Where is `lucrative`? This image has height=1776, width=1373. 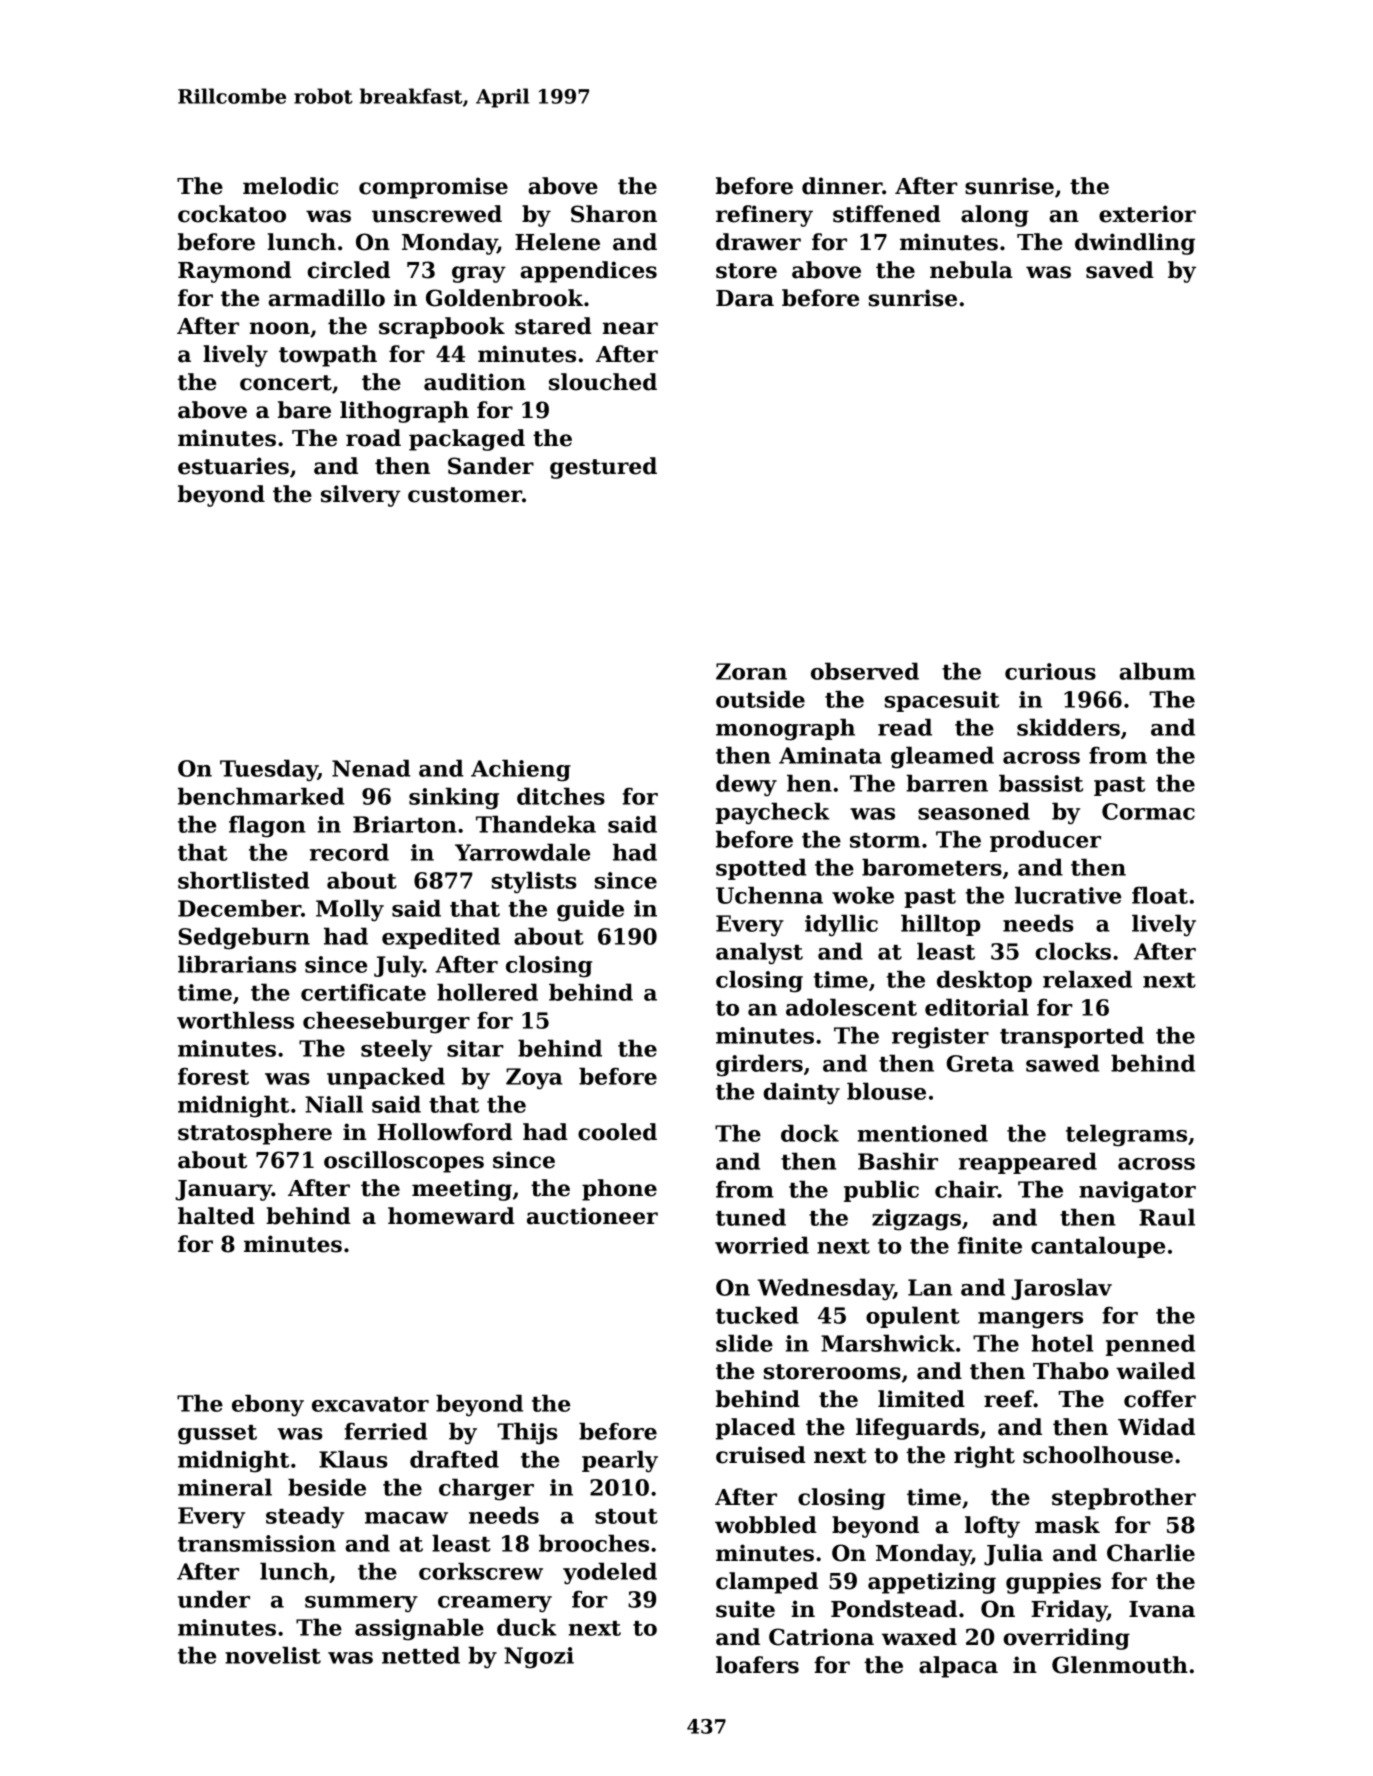 lucrative is located at coordinates (1068, 895).
